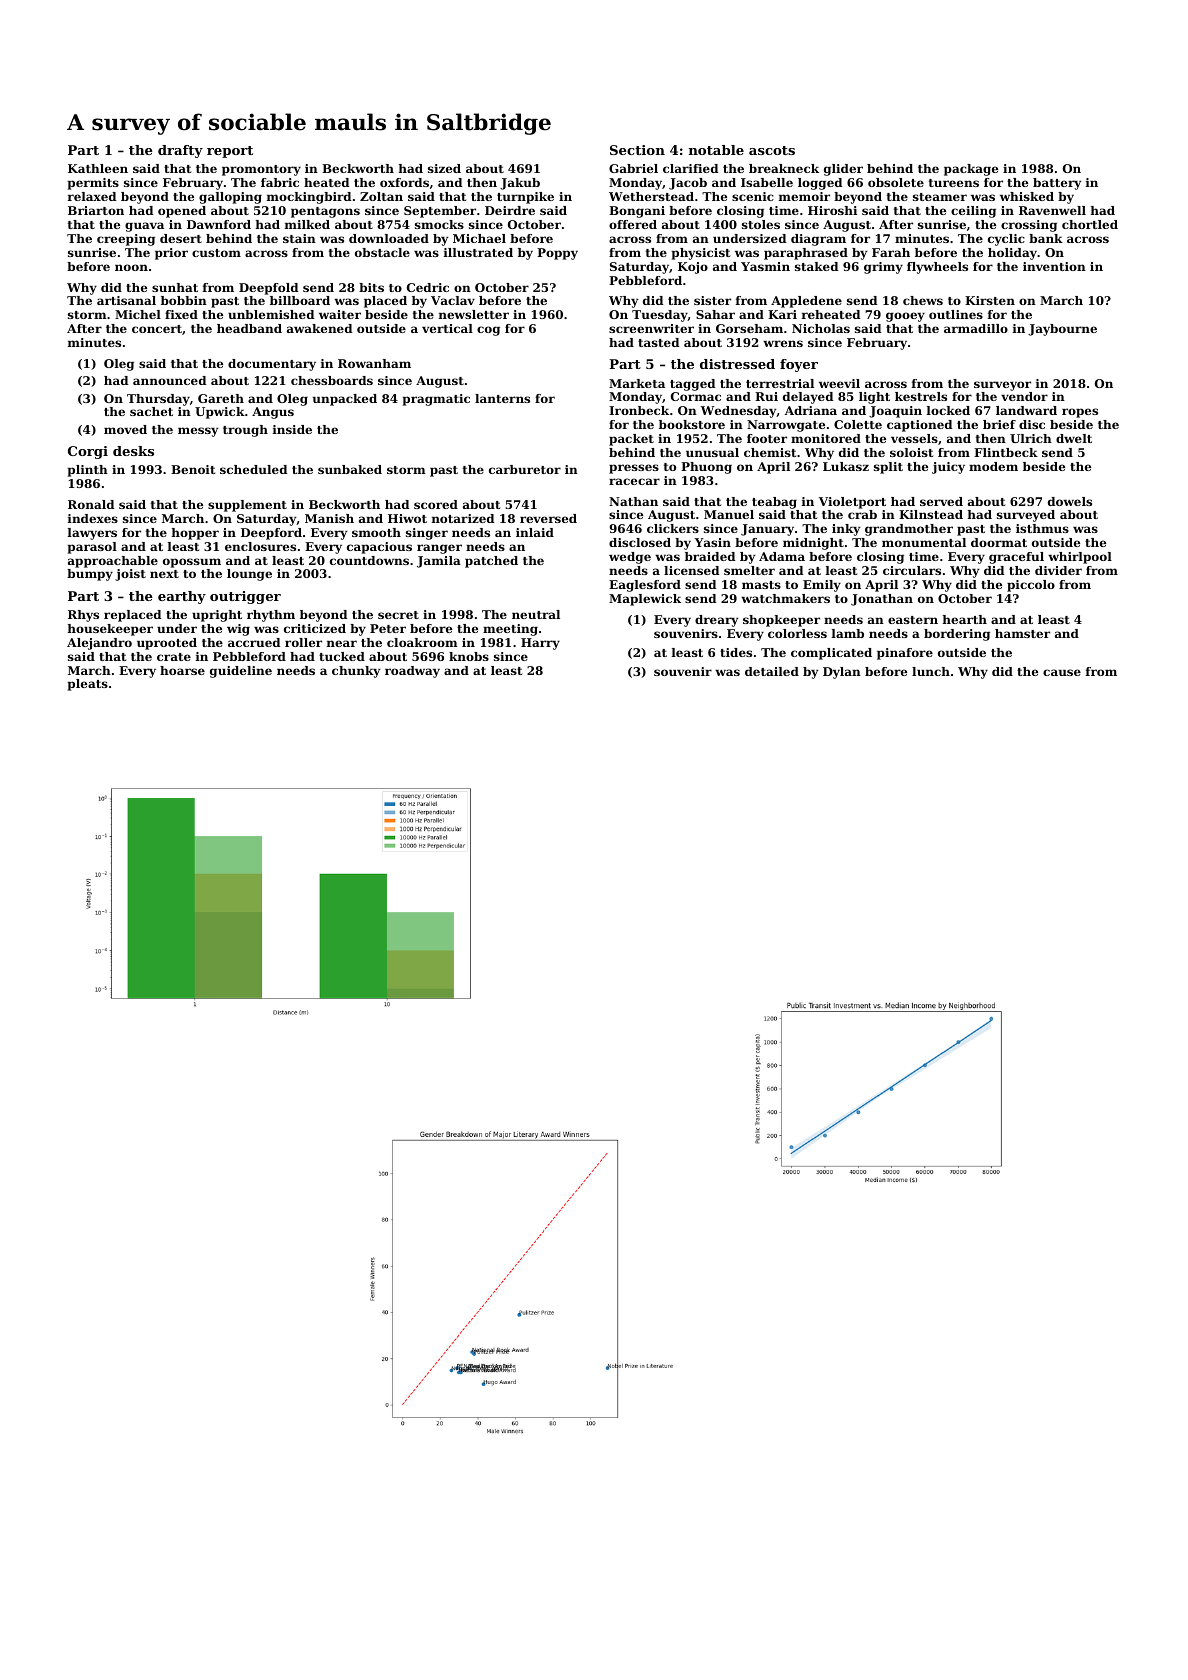  I want to click on supplement, so click(247, 506).
